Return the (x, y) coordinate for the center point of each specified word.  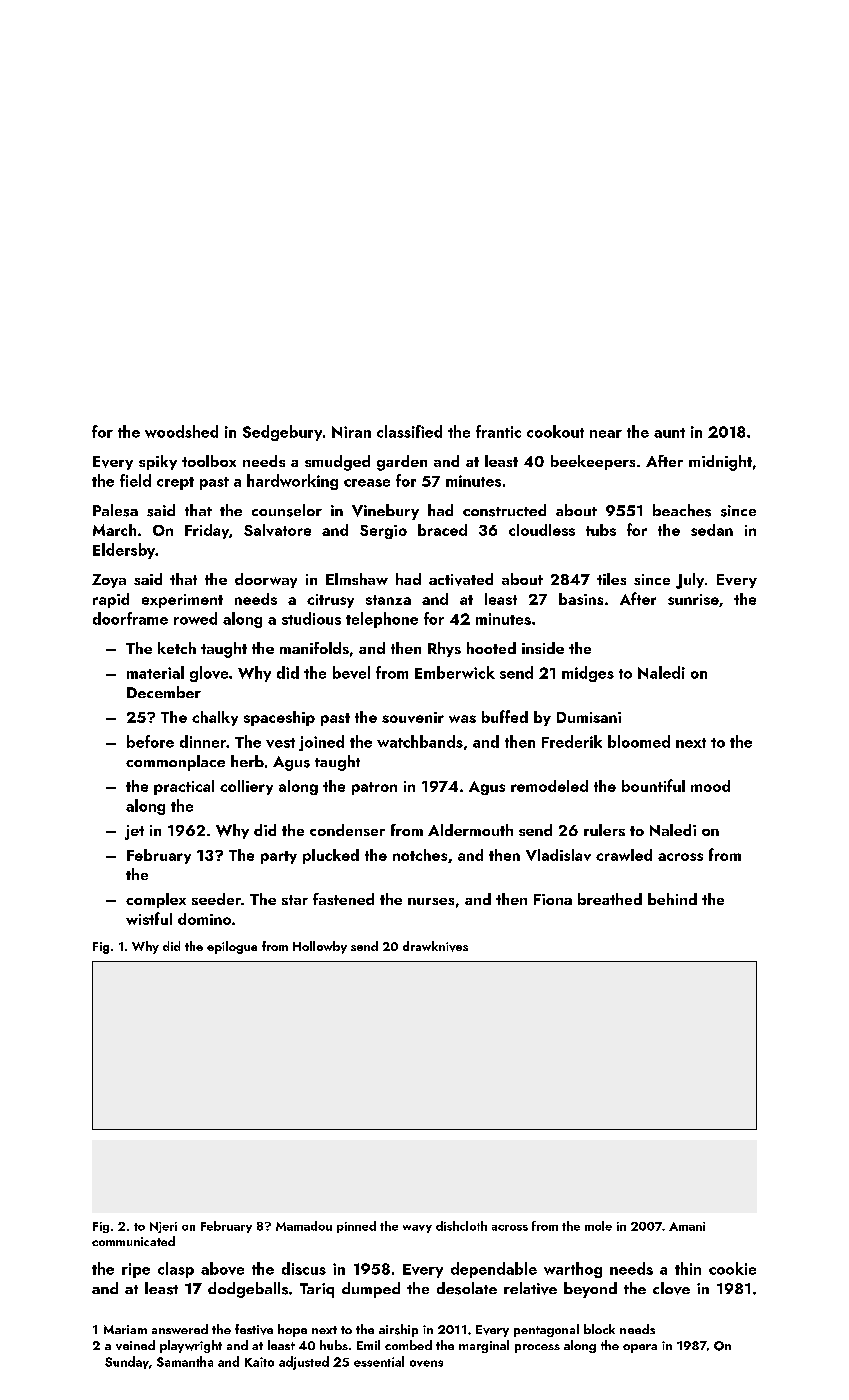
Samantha (185, 1361)
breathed (610, 899)
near (606, 434)
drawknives (435, 946)
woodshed (181, 431)
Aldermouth (470, 830)
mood (710, 786)
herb (247, 761)
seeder (216, 899)
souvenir (413, 717)
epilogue (232, 947)
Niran (351, 432)
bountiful (653, 785)
